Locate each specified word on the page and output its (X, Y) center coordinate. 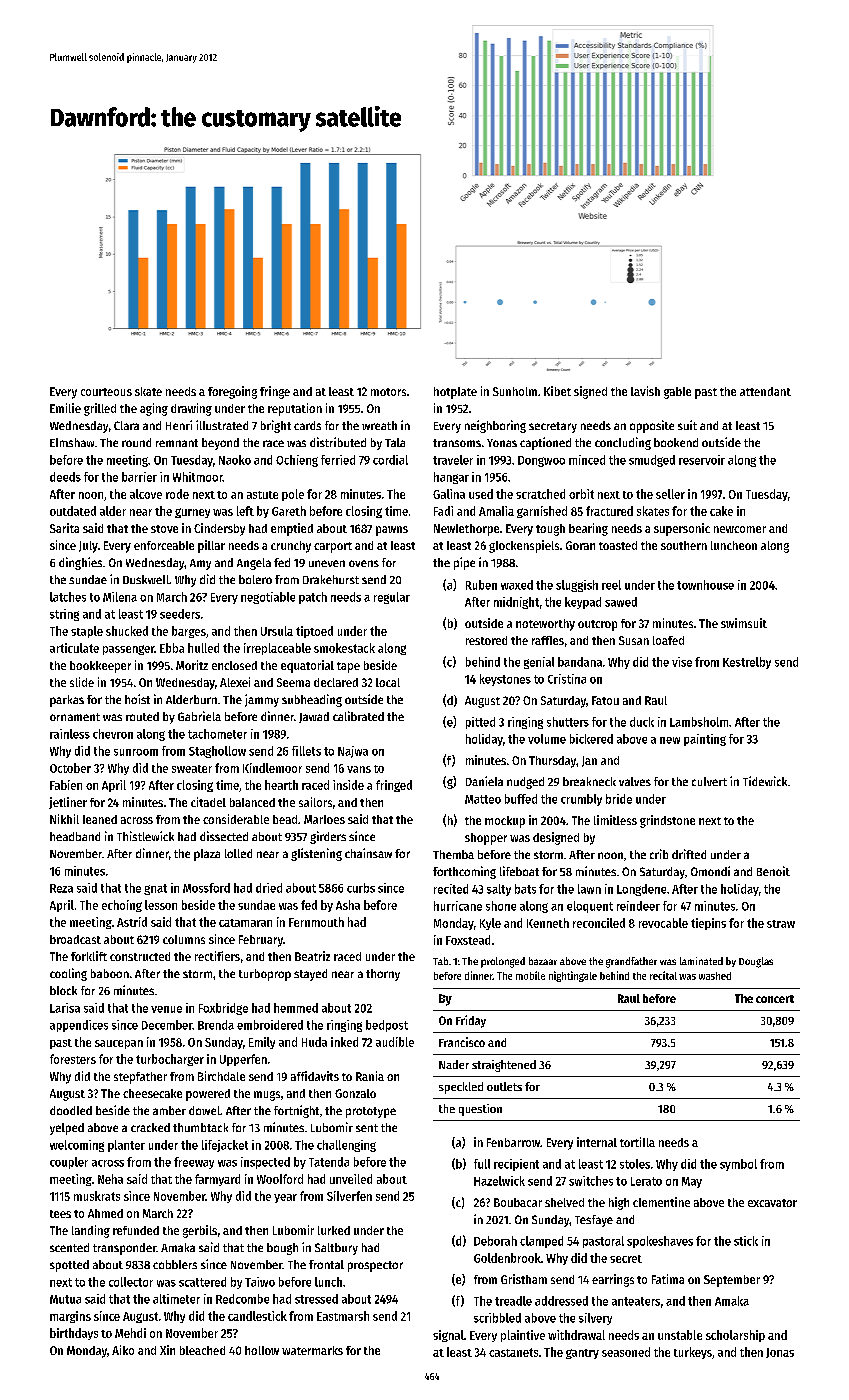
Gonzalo (355, 1093)
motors (388, 392)
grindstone (667, 821)
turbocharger (170, 1060)
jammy (262, 700)
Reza (61, 888)
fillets (306, 751)
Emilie (65, 408)
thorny (383, 975)
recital (663, 975)
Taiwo (260, 1282)
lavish (645, 391)
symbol (738, 1165)
